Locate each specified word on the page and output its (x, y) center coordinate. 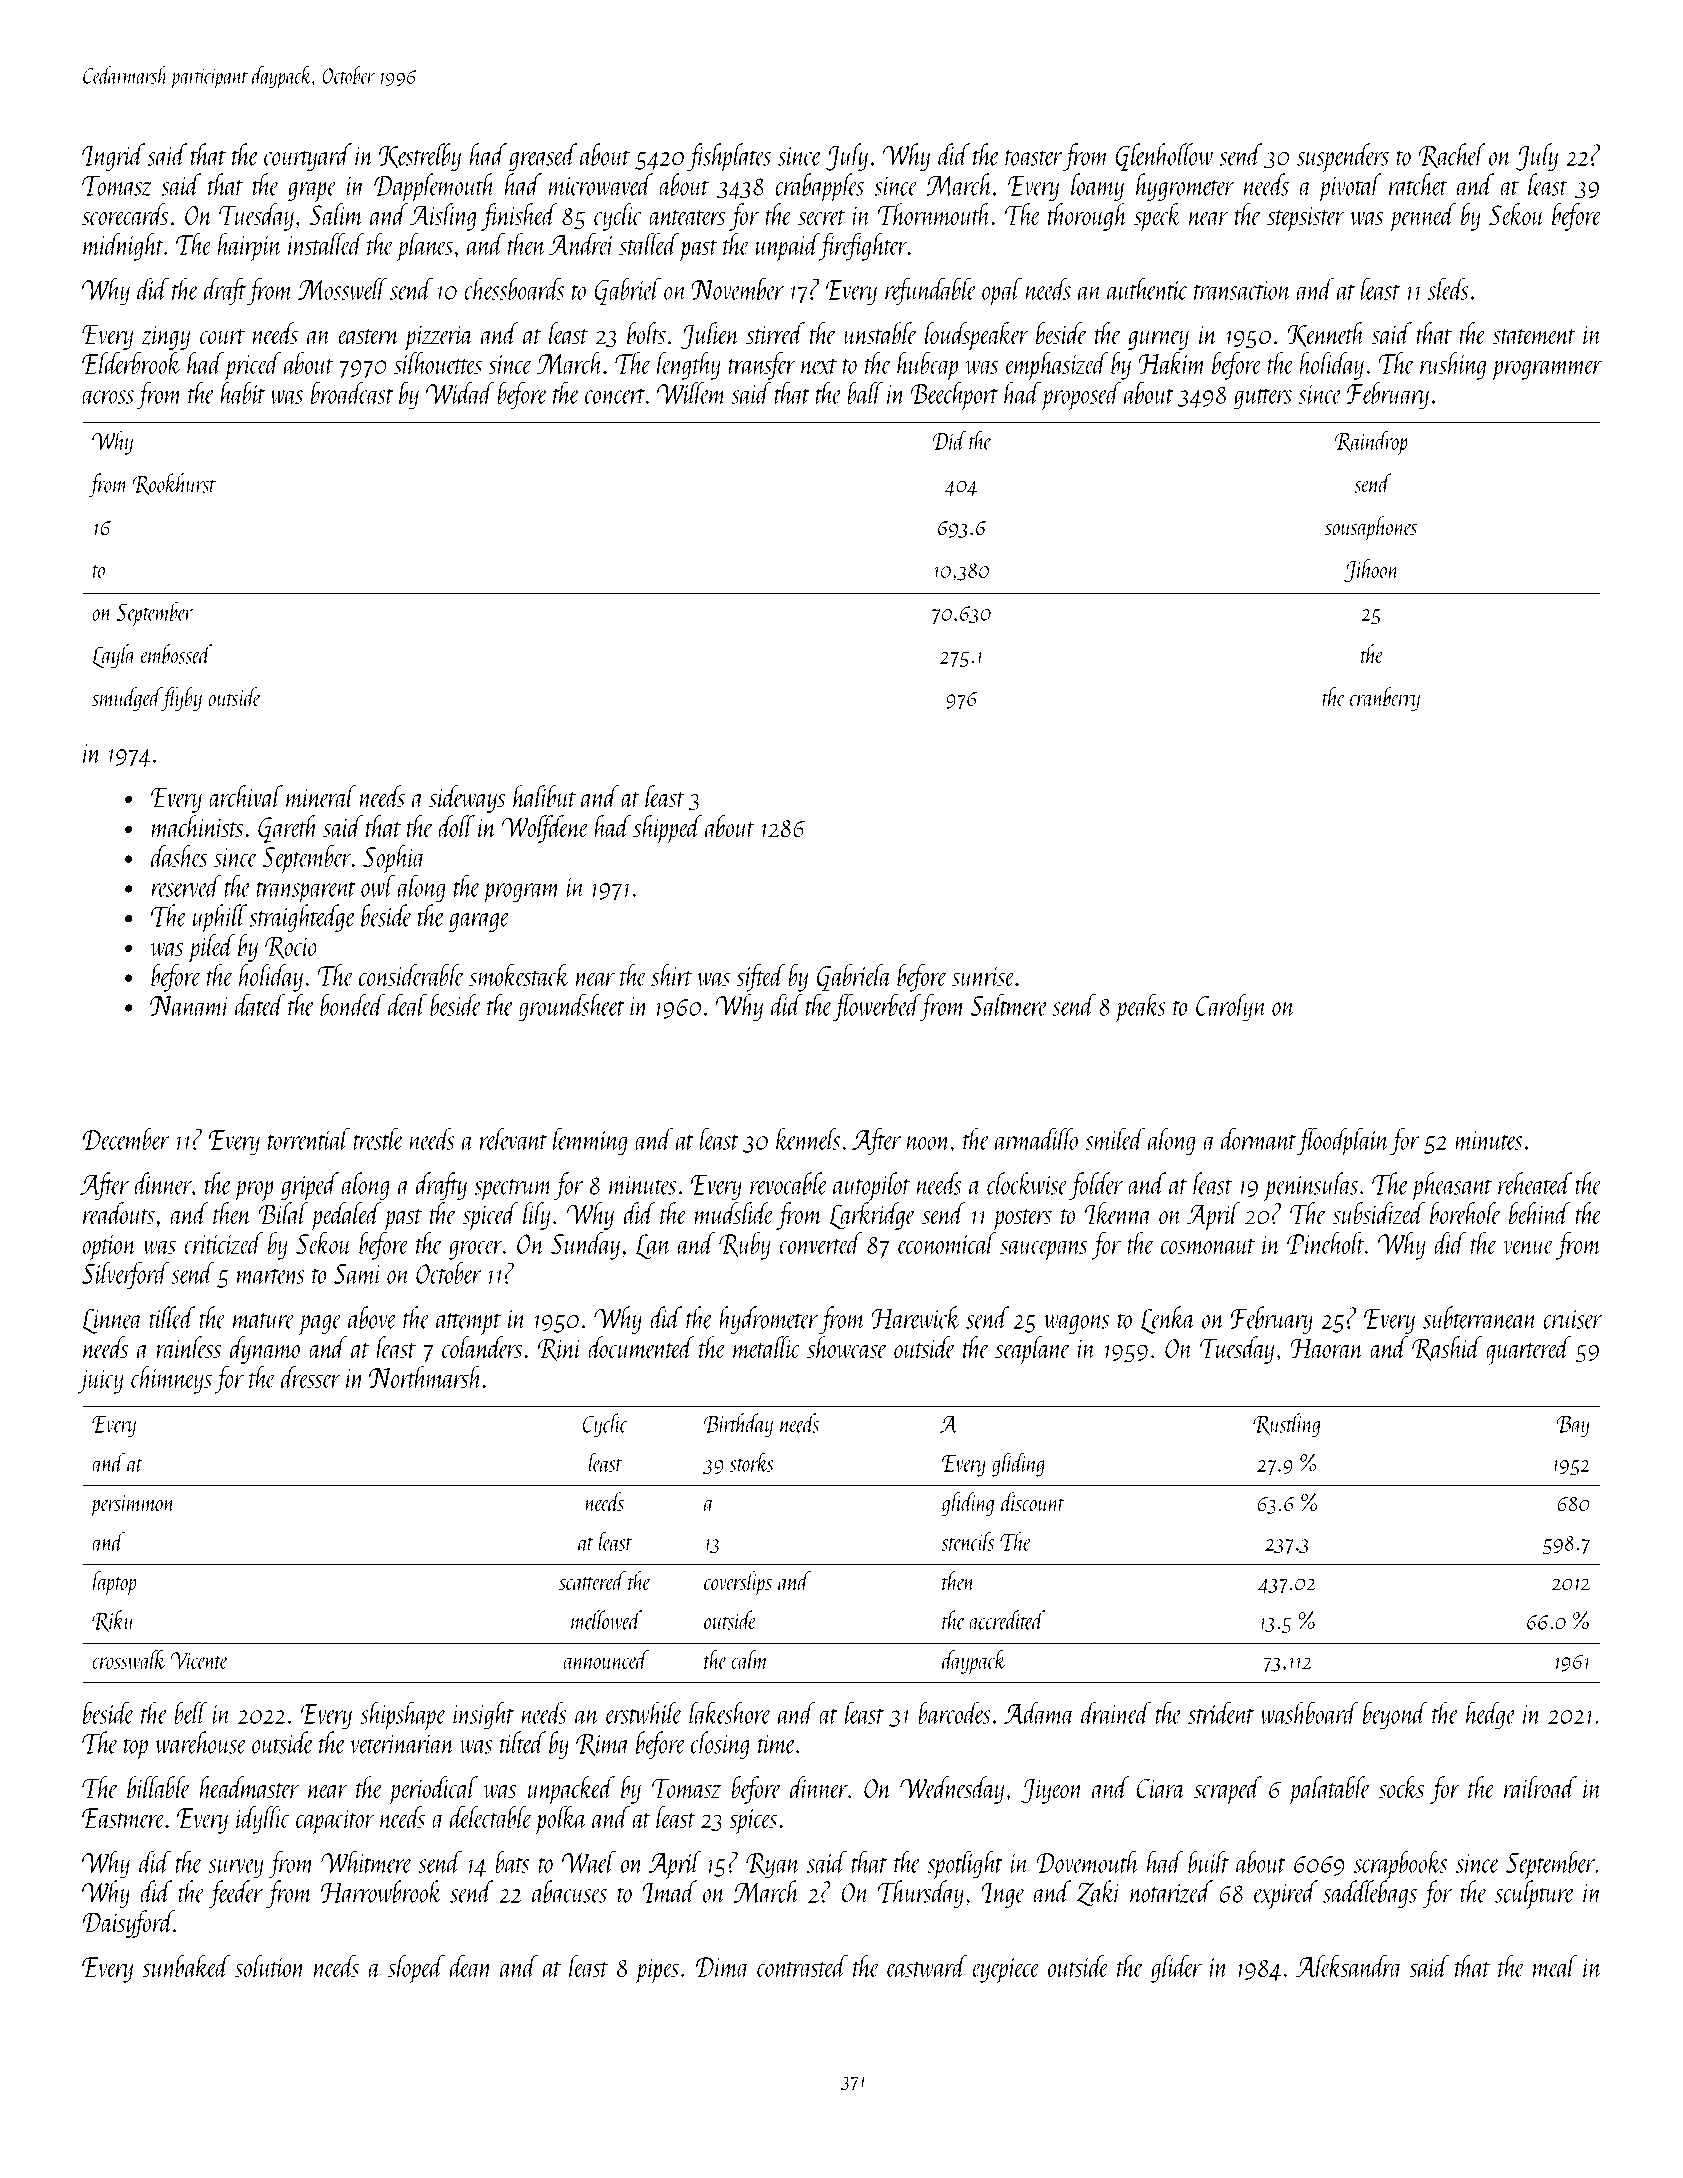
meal (1555, 1966)
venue (1529, 1247)
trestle (378, 1138)
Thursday (920, 1894)
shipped (667, 829)
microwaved (601, 184)
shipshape (403, 1715)
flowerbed (876, 1007)
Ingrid (113, 157)
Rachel (1452, 155)
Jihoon (1372, 571)
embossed (176, 654)
